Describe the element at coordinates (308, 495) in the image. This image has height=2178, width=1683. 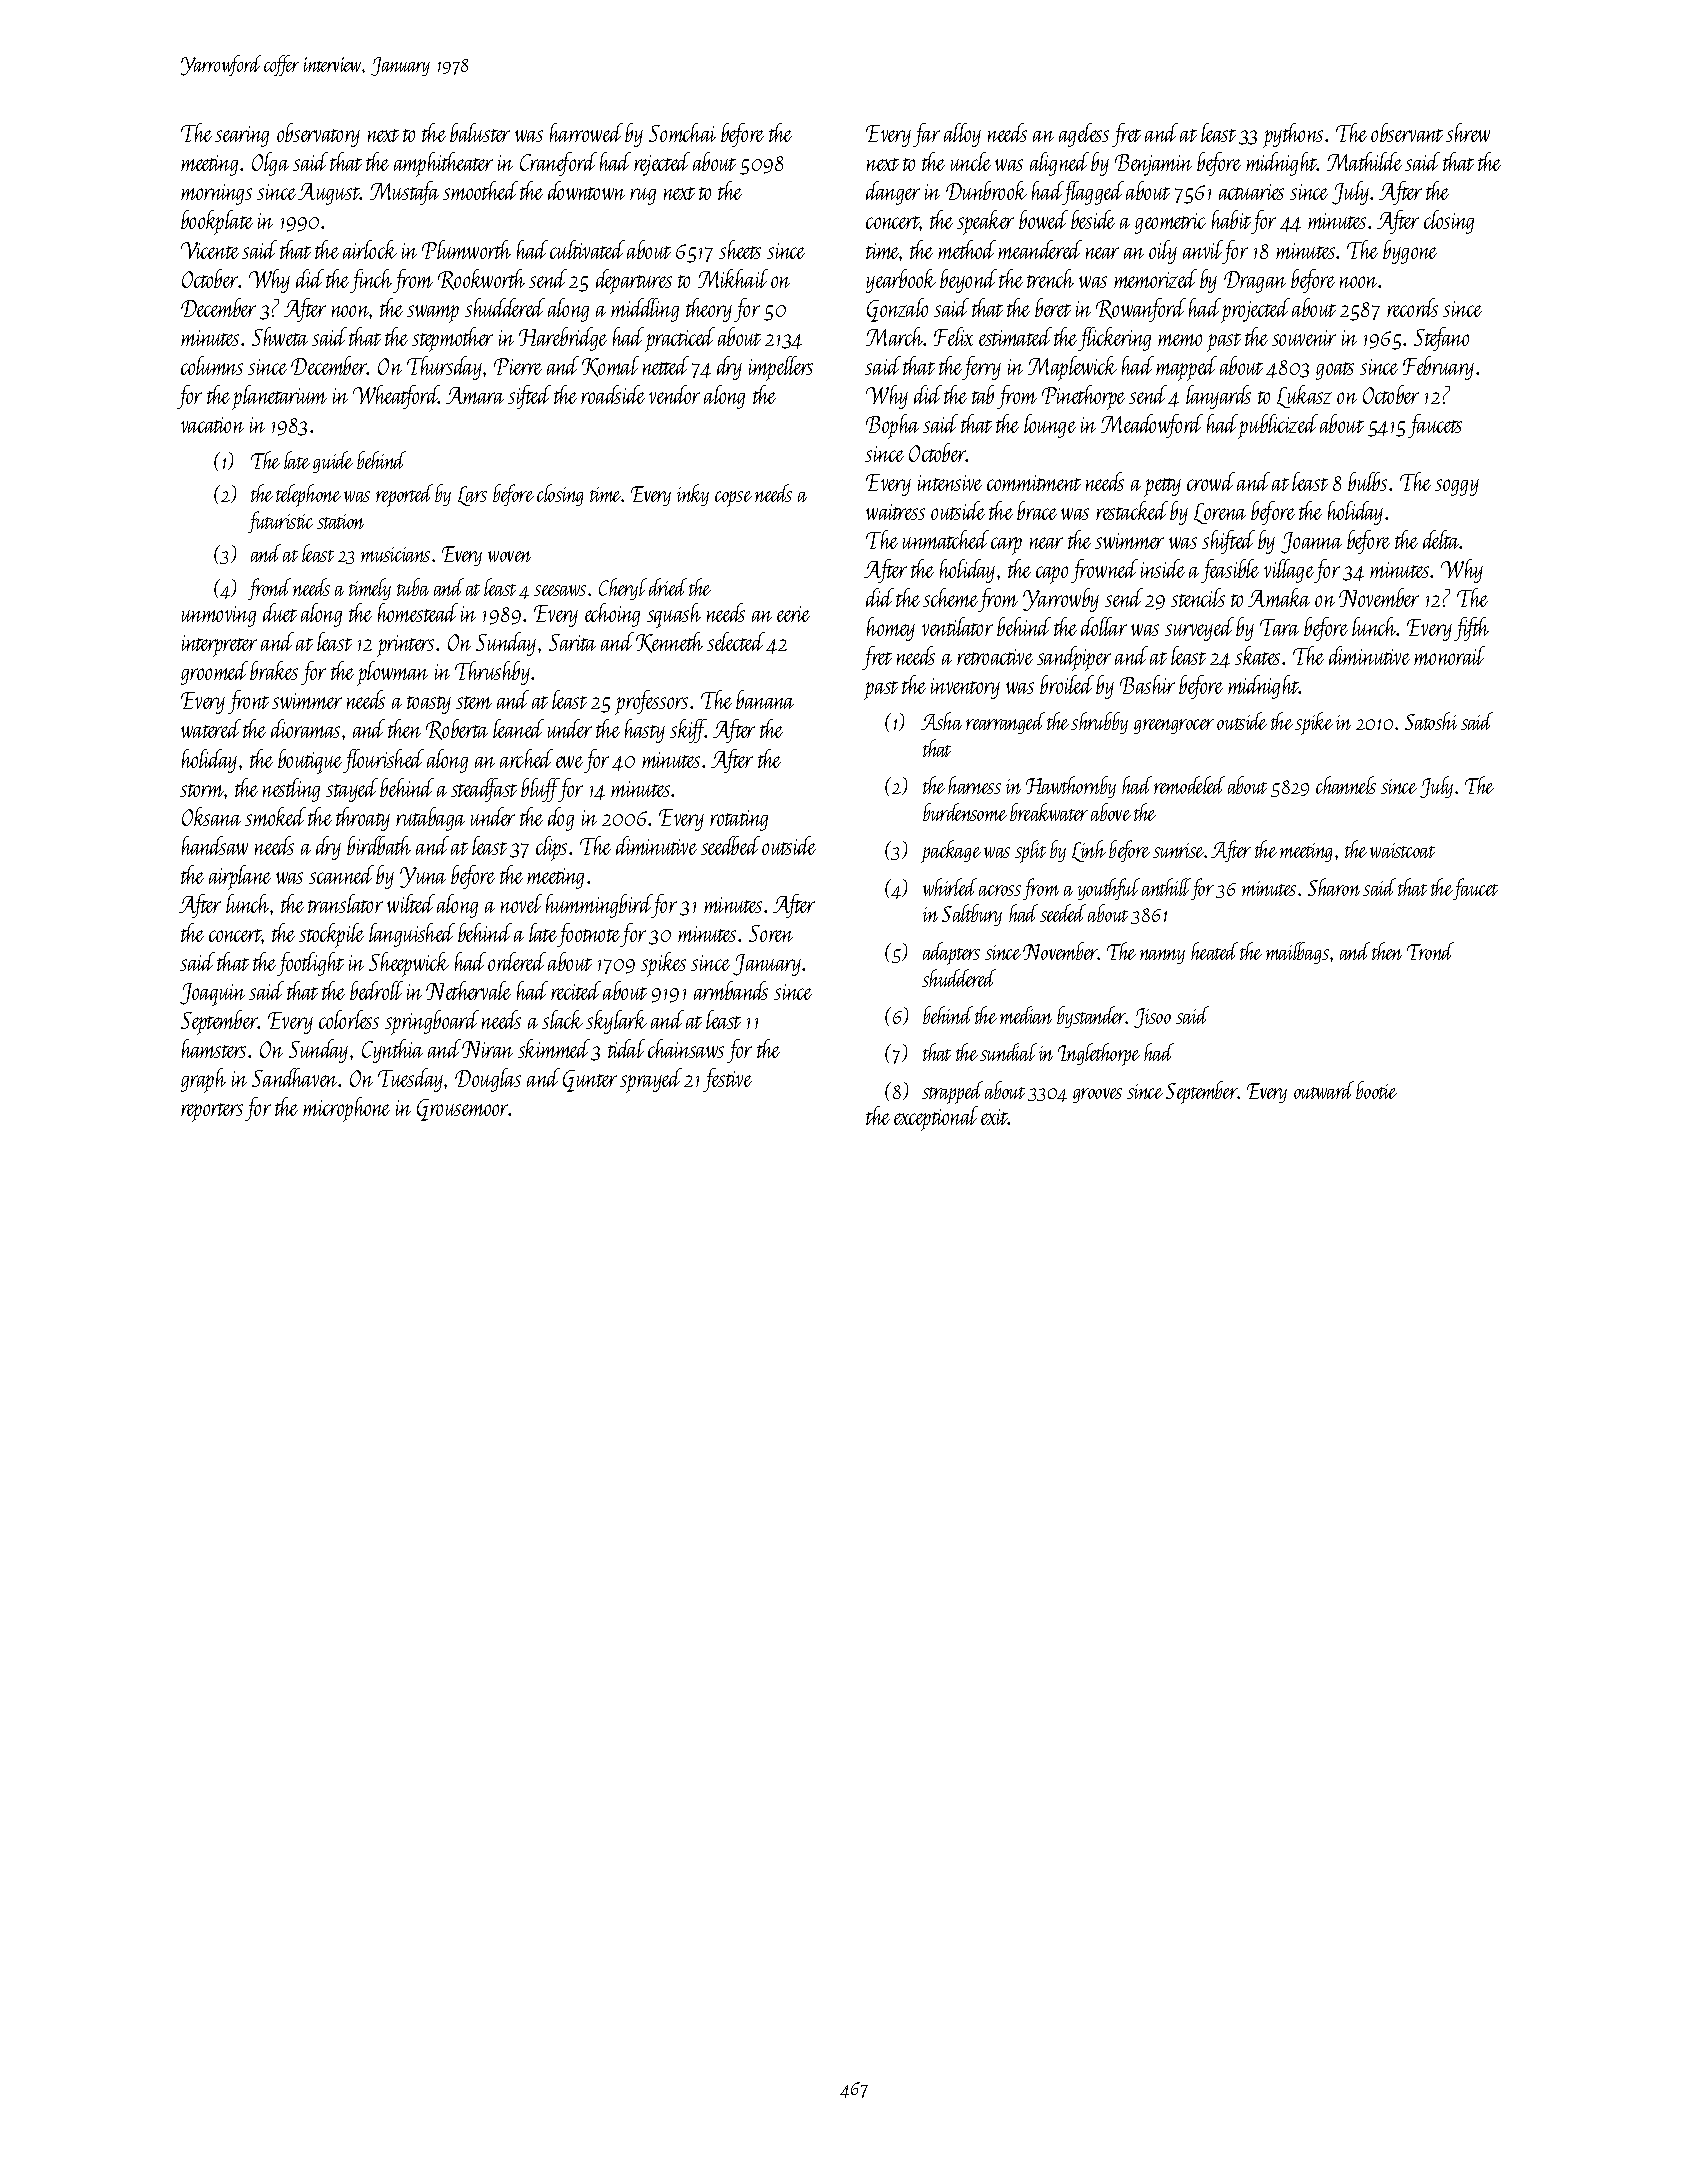
I see `telephone` at that location.
